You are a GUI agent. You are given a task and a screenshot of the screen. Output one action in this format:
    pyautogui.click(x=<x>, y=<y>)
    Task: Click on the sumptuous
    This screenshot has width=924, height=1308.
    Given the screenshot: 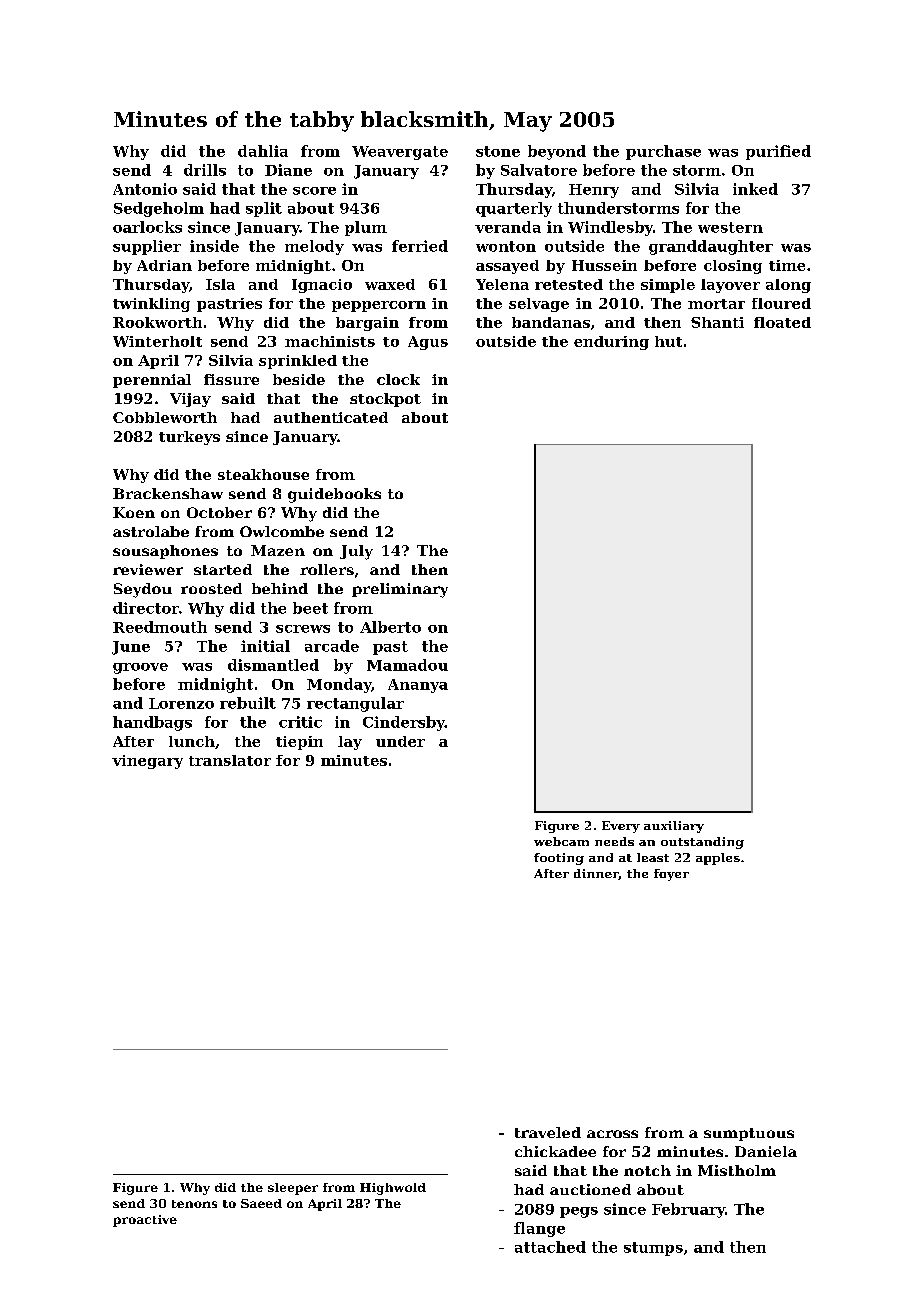 What is the action you would take?
    pyautogui.click(x=749, y=1134)
